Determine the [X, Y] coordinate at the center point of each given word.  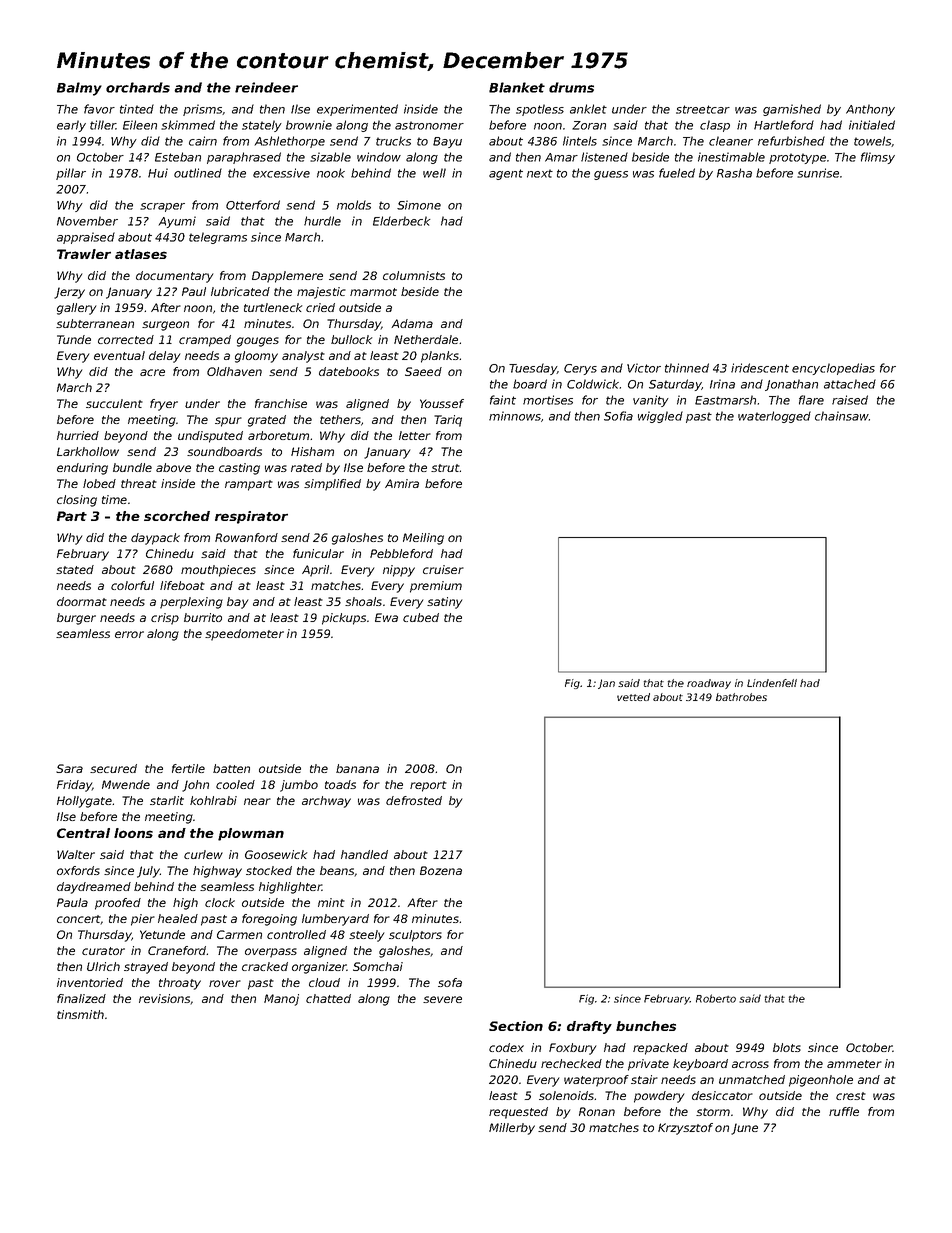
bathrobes [741, 697]
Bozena [441, 870]
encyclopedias [833, 369]
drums [571, 87]
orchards [138, 87]
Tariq [448, 421]
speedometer [244, 635]
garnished [792, 110]
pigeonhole [821, 1081]
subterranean [95, 323]
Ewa [386, 617]
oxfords [78, 870]
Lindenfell [772, 683]
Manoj [281, 1000]
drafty [589, 1027]
